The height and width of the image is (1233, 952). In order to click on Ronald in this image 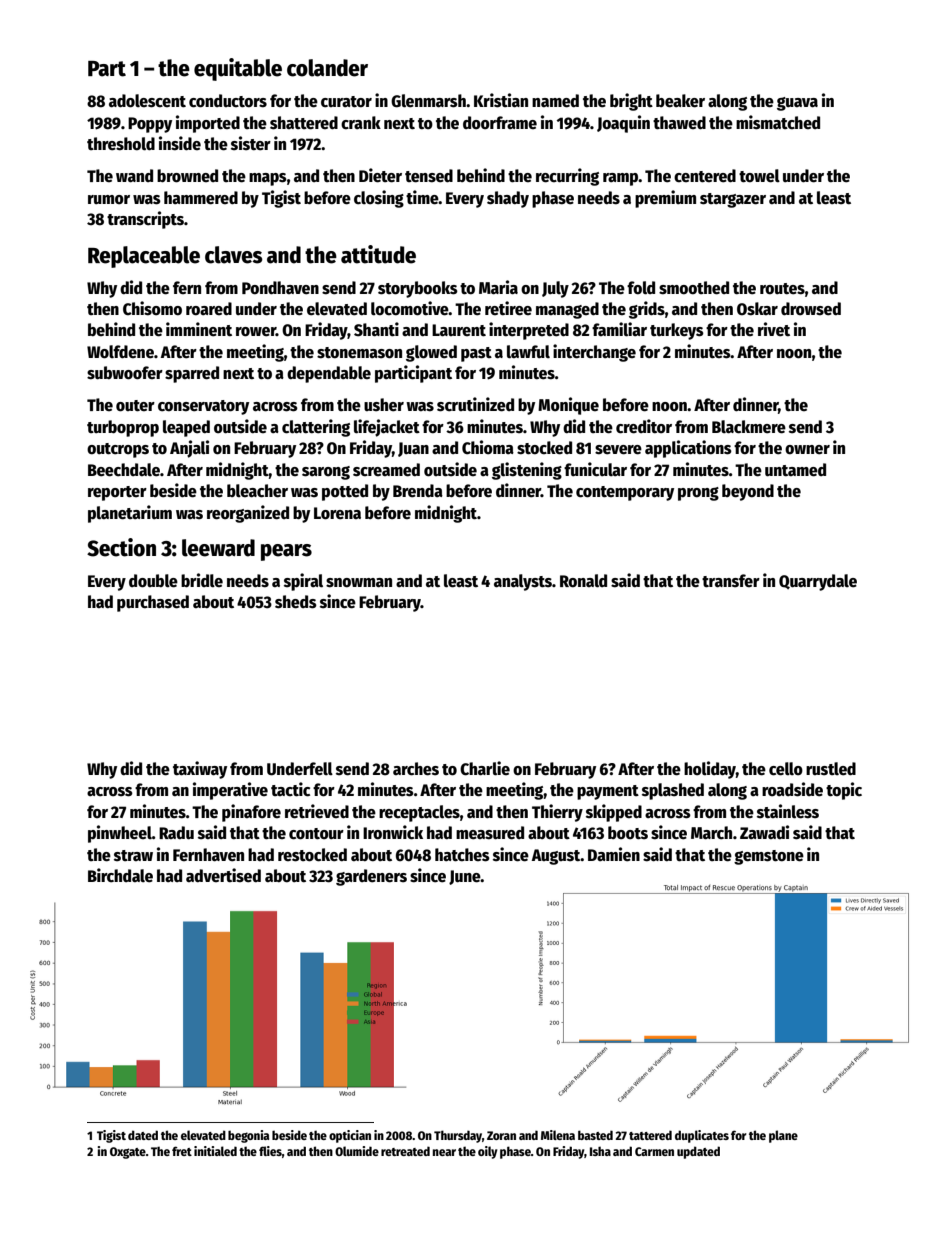, I will do `click(583, 581)`.
